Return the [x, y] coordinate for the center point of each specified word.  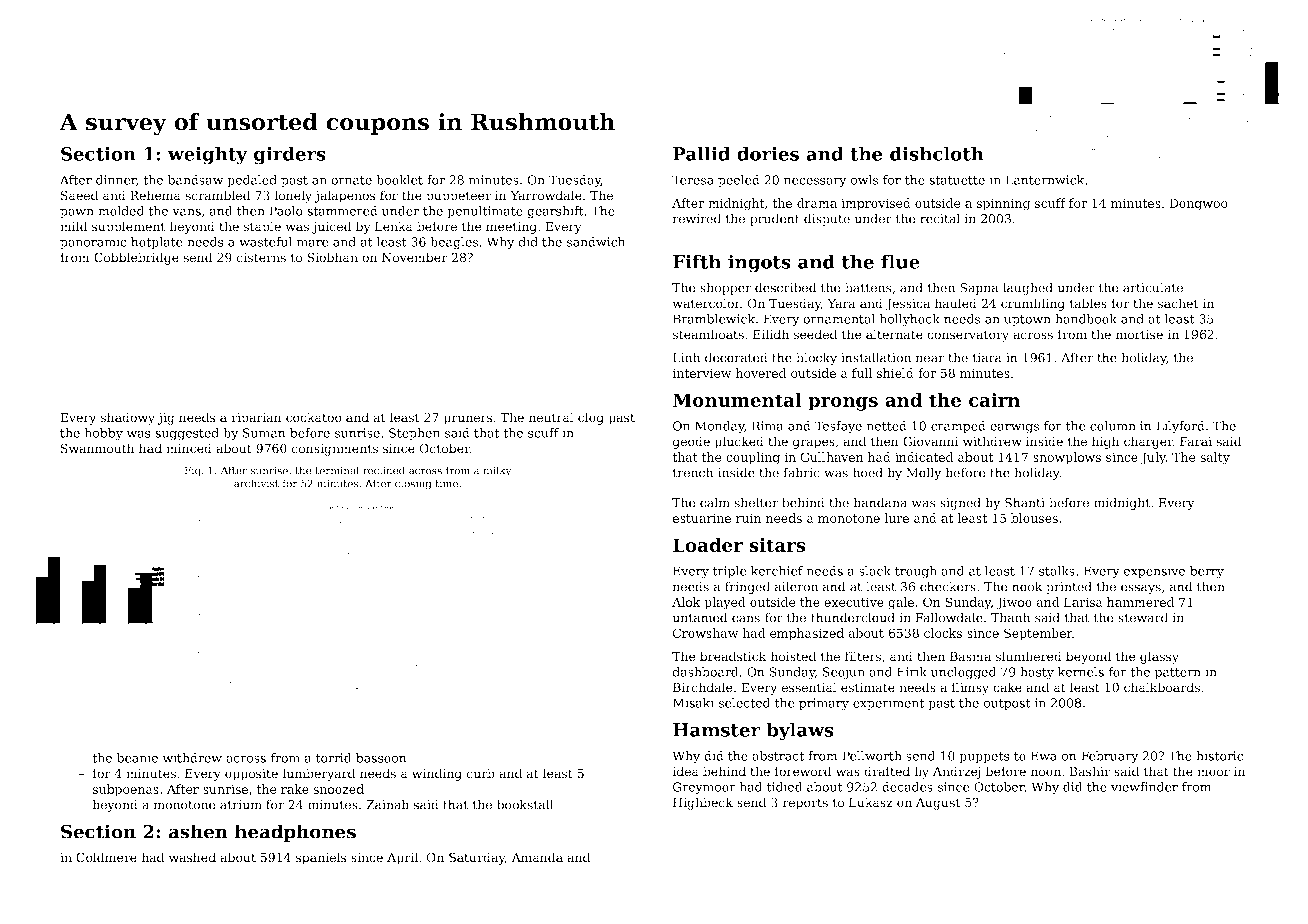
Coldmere [106, 857]
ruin [748, 518]
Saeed [79, 195]
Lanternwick [1045, 180]
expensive [1154, 572]
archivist [256, 483]
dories [768, 153]
